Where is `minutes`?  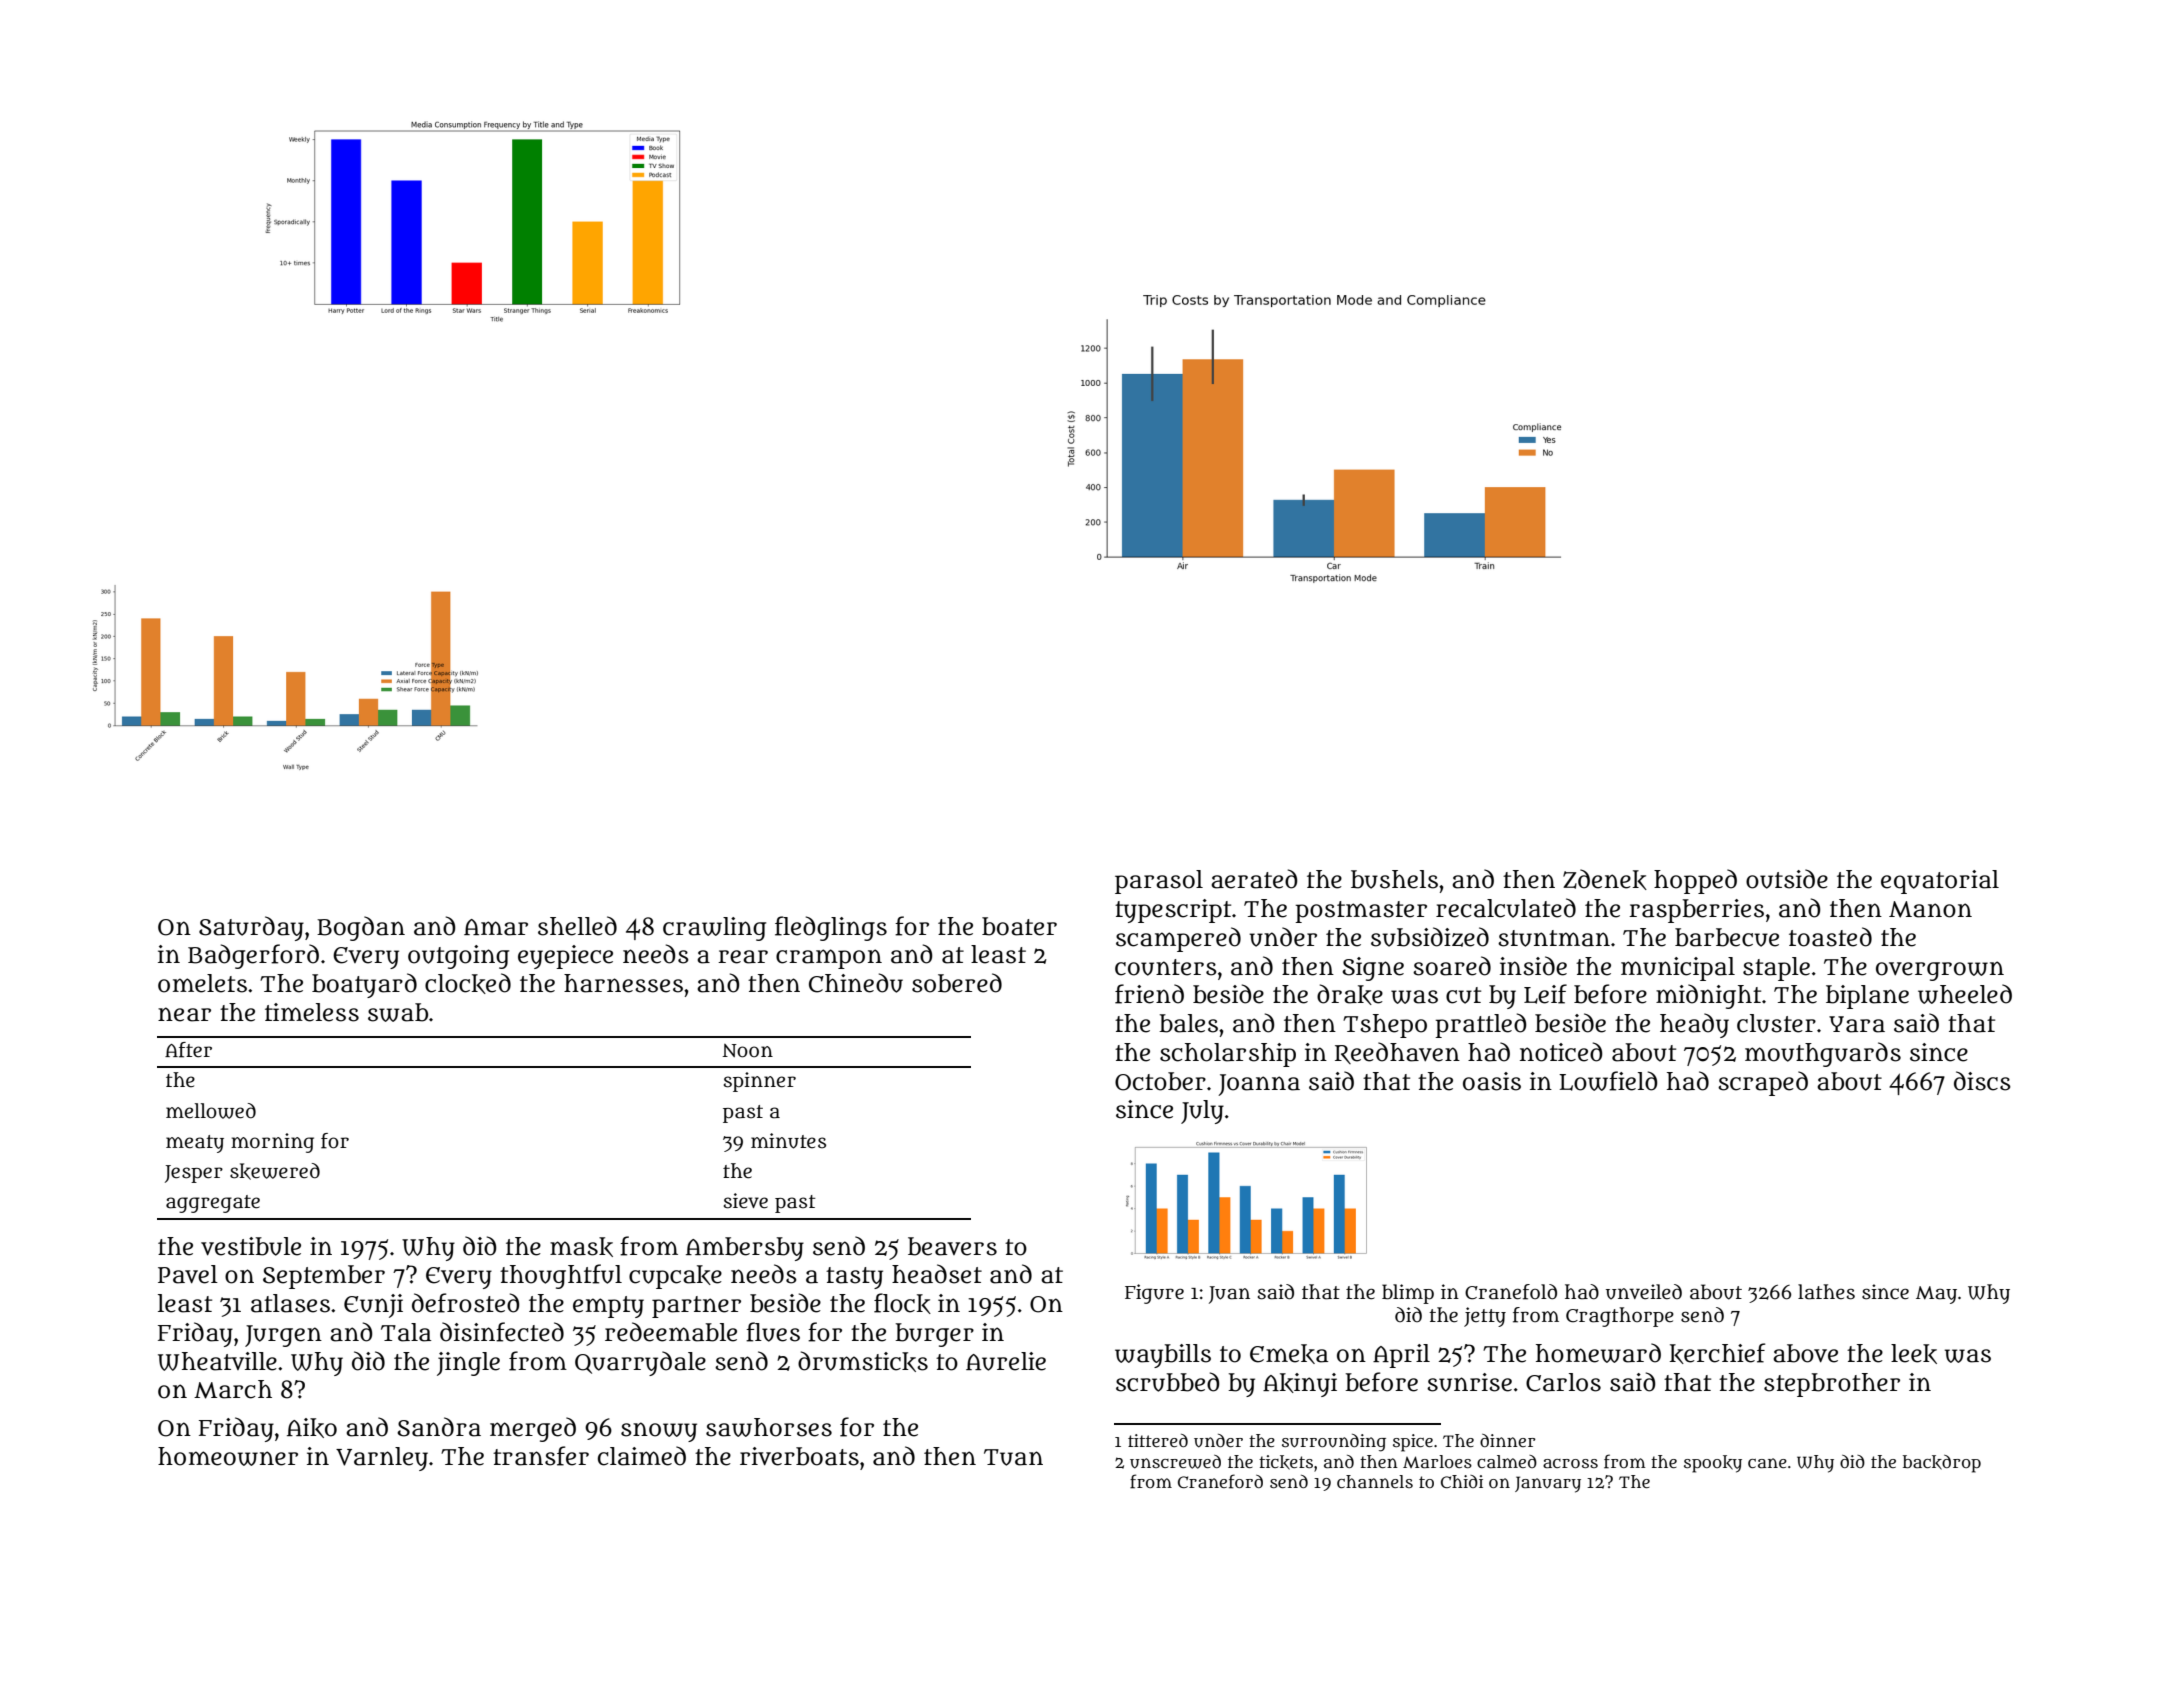
minutes is located at coordinates (788, 1141).
